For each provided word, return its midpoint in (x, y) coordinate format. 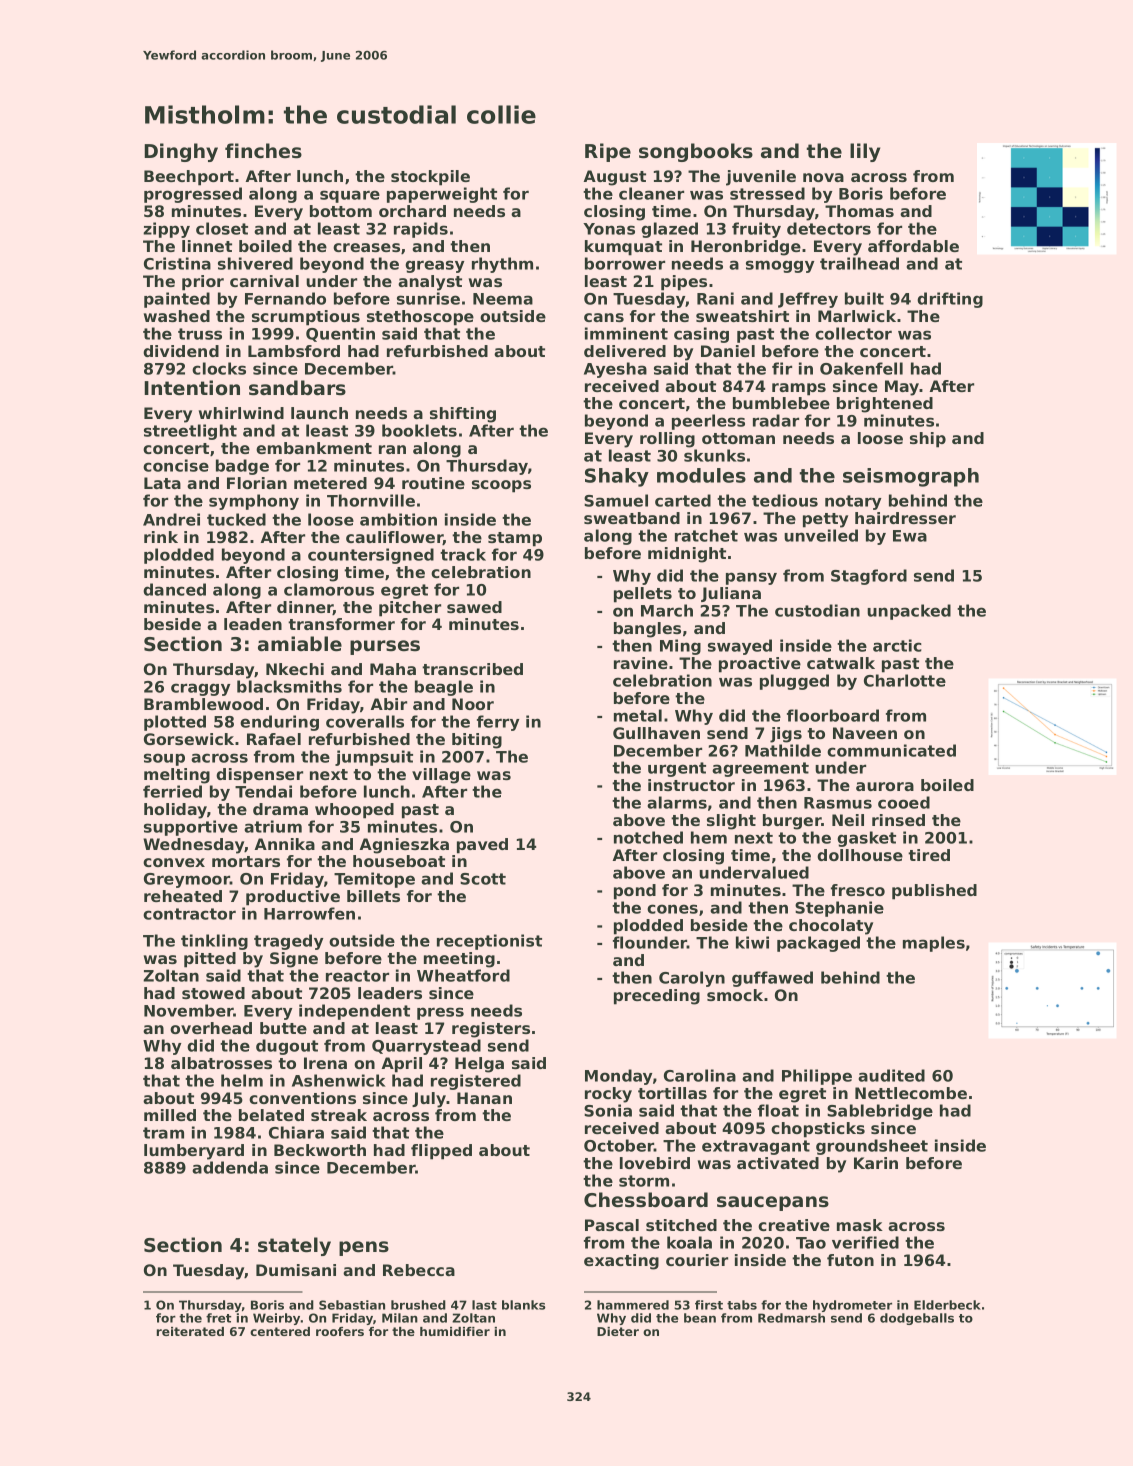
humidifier (455, 1331)
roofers (340, 1331)
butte (283, 1028)
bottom (341, 211)
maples (934, 944)
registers (491, 1030)
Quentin (340, 334)
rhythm (502, 265)
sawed (474, 607)
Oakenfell (861, 368)
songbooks (696, 152)
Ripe (608, 152)
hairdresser (905, 518)
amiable (300, 644)
